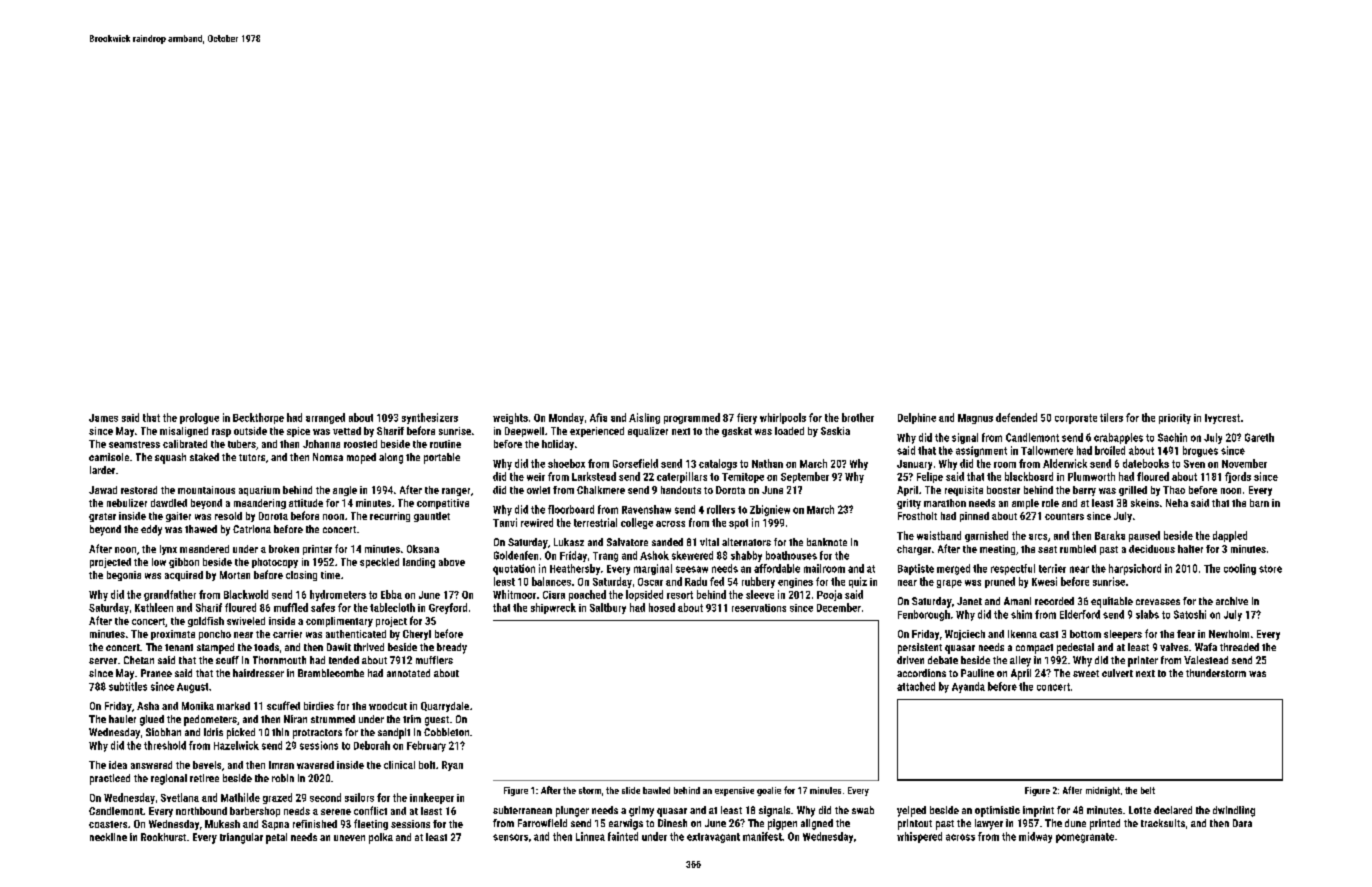  I want to click on poached, so click(587, 595).
